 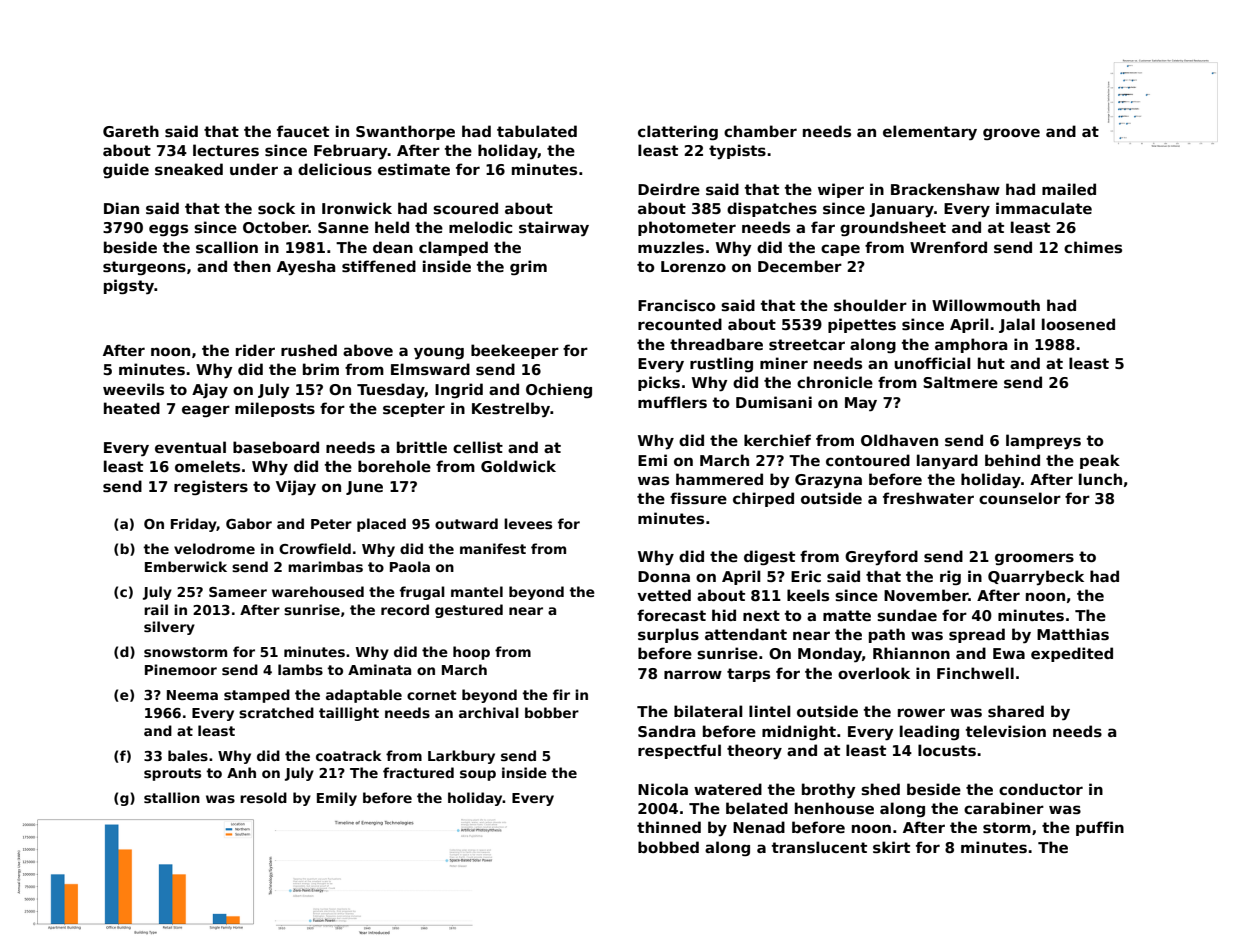 I want to click on recounted, so click(x=680, y=324).
